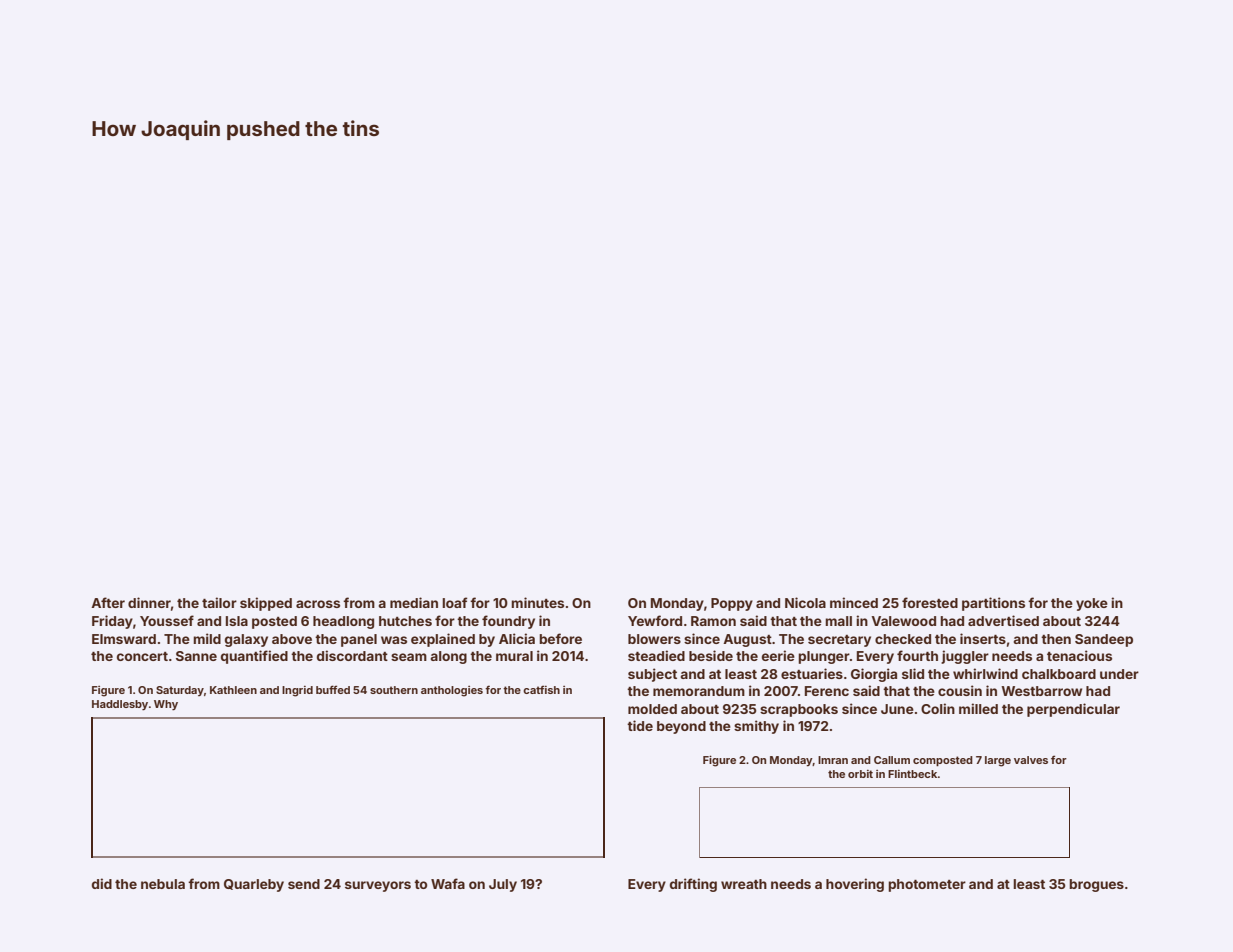  What do you see at coordinates (166, 705) in the page?
I see `Why` at bounding box center [166, 705].
